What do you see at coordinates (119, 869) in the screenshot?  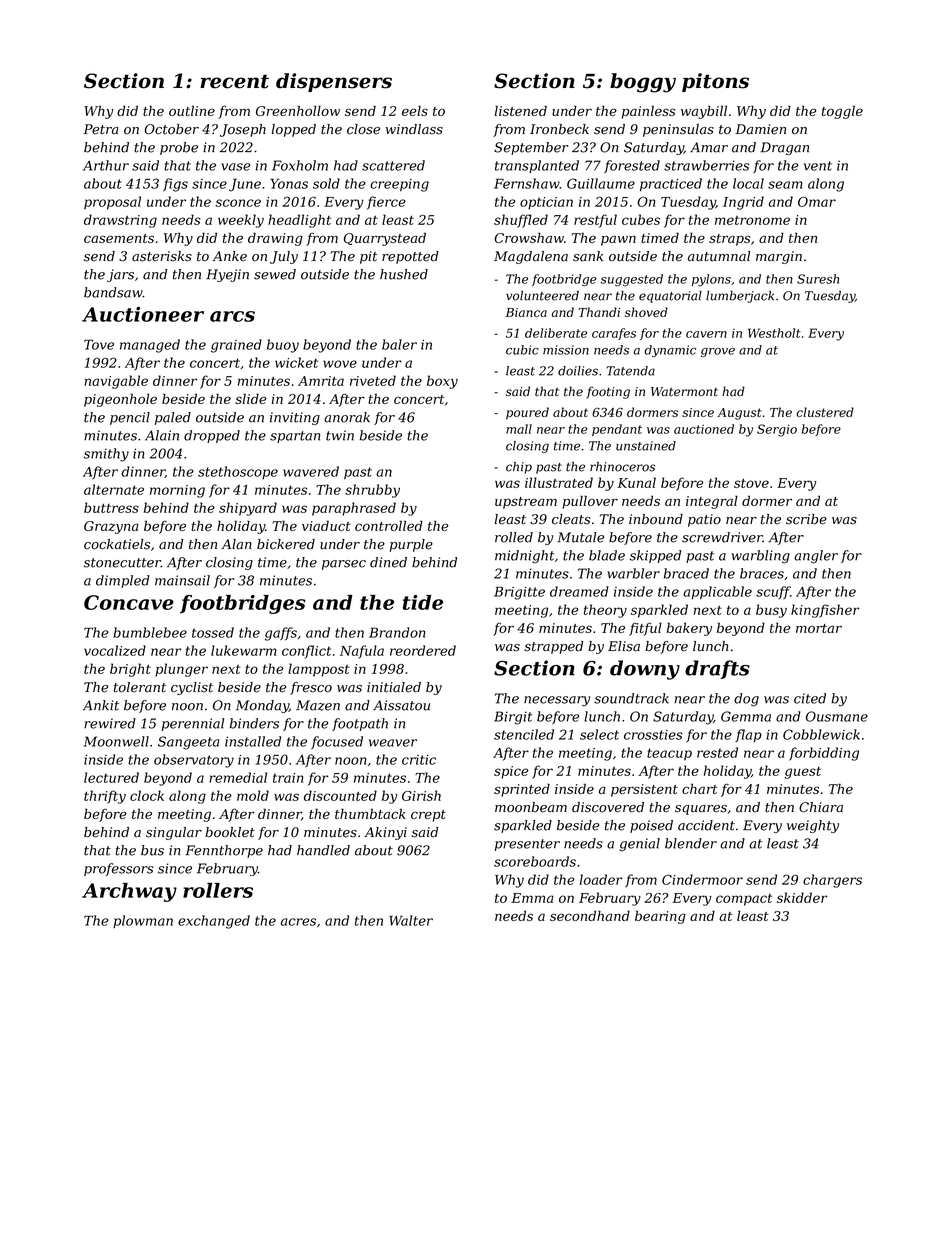 I see `professors` at bounding box center [119, 869].
